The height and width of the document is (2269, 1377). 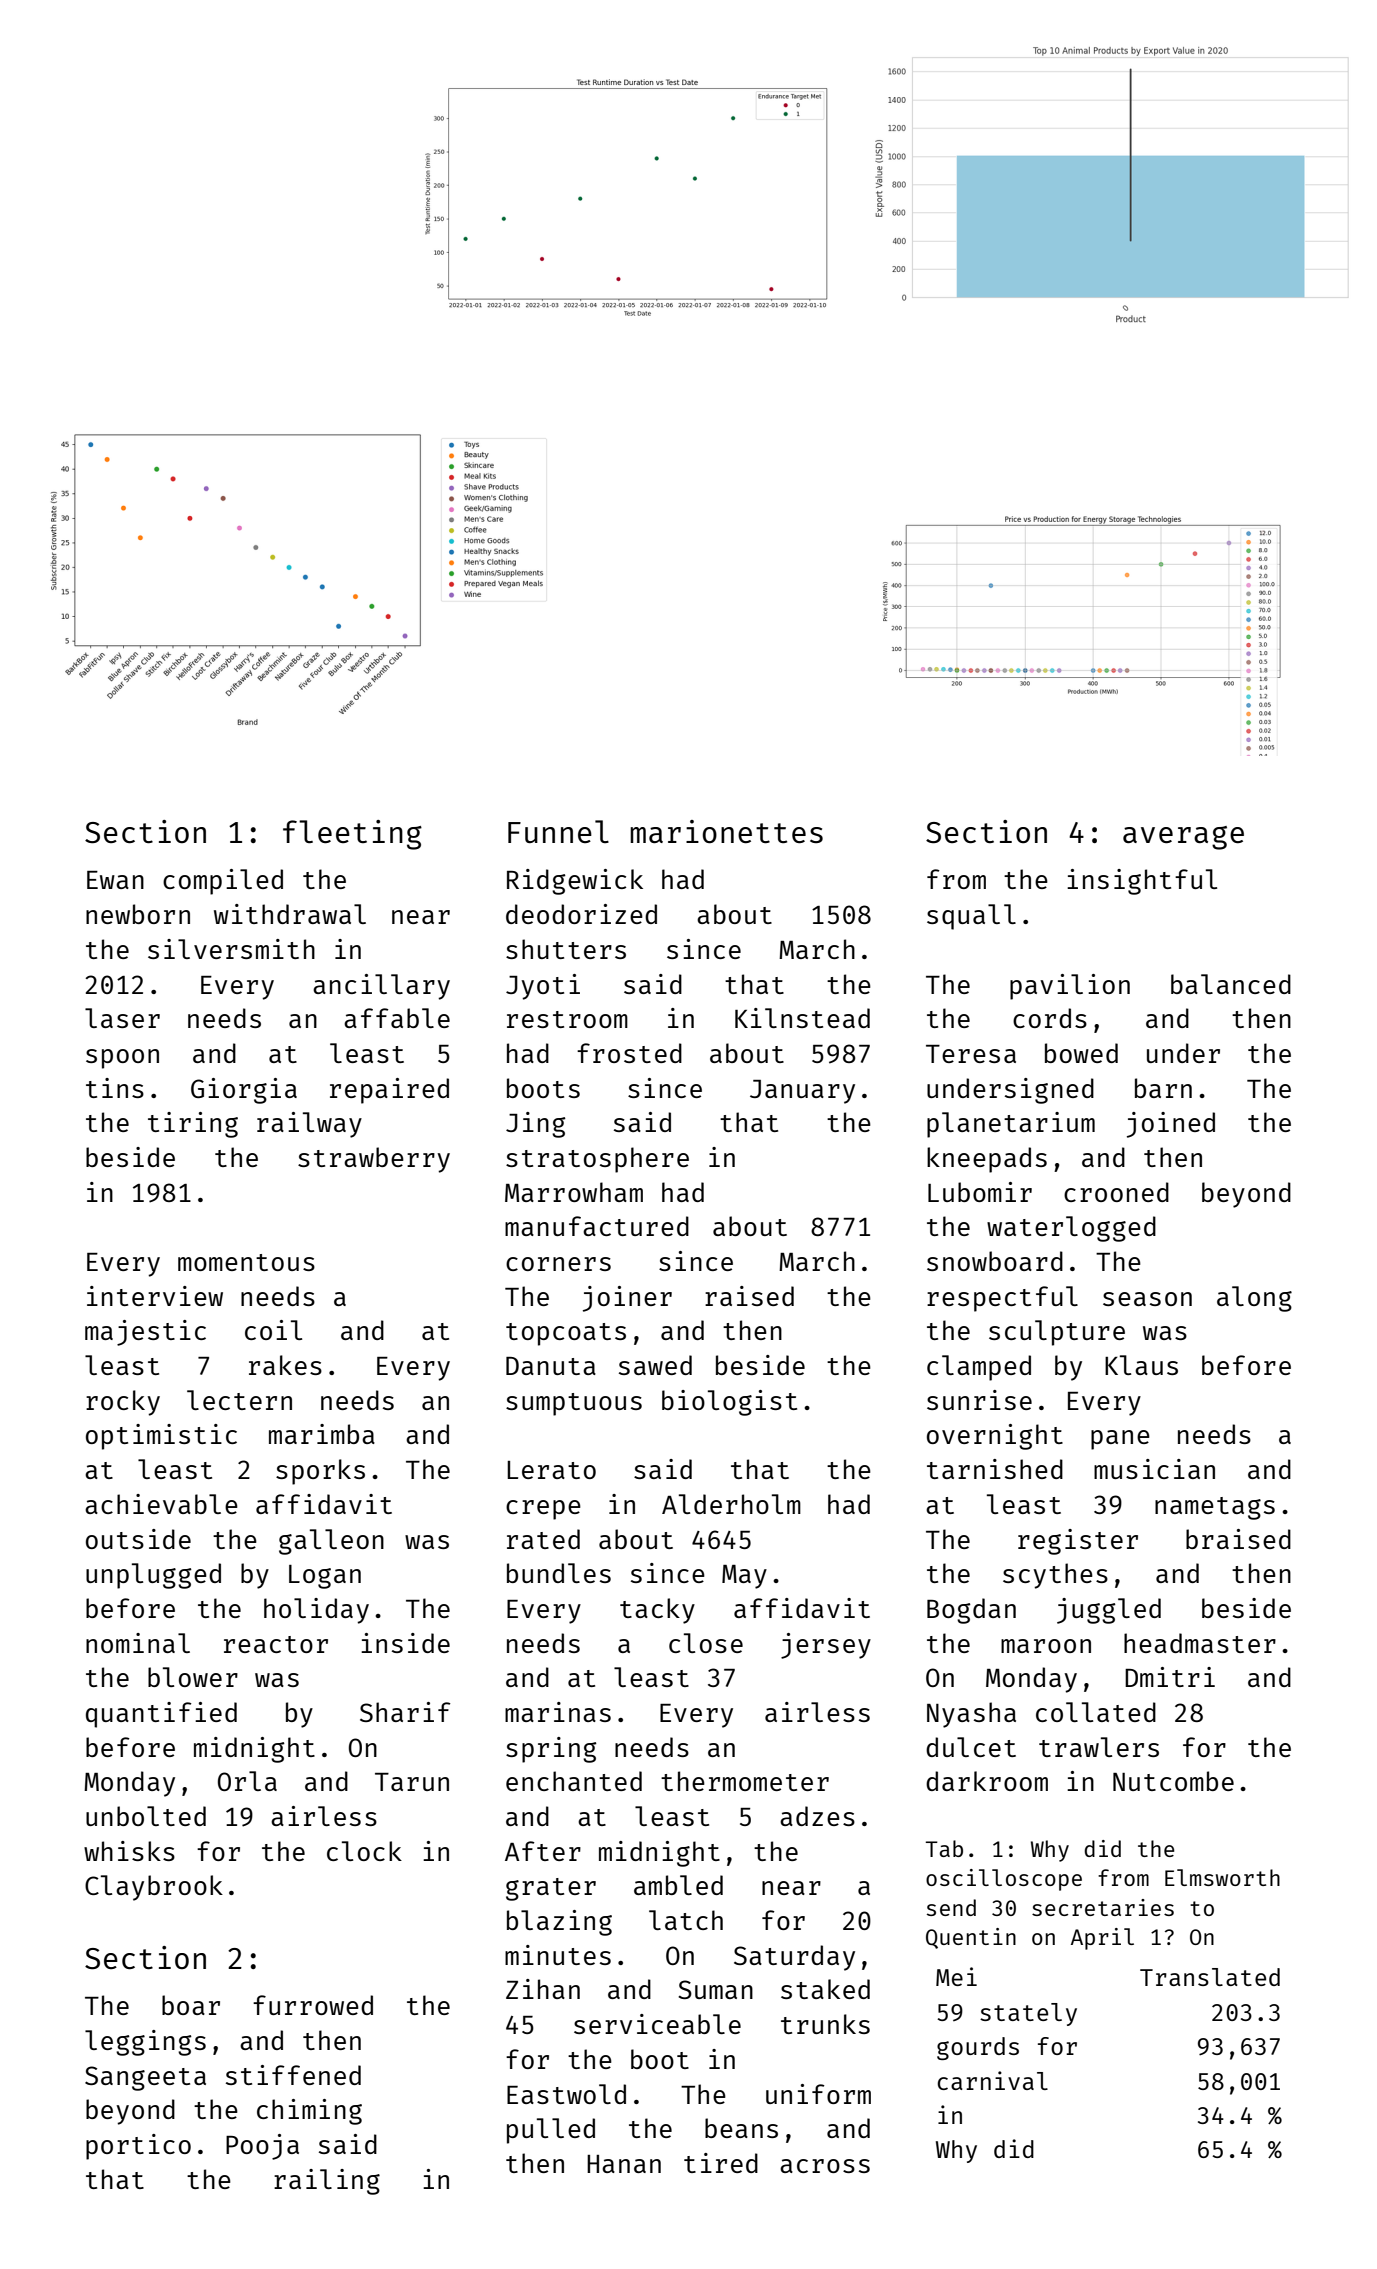 What do you see at coordinates (129, 1851) in the document?
I see `whisks` at bounding box center [129, 1851].
